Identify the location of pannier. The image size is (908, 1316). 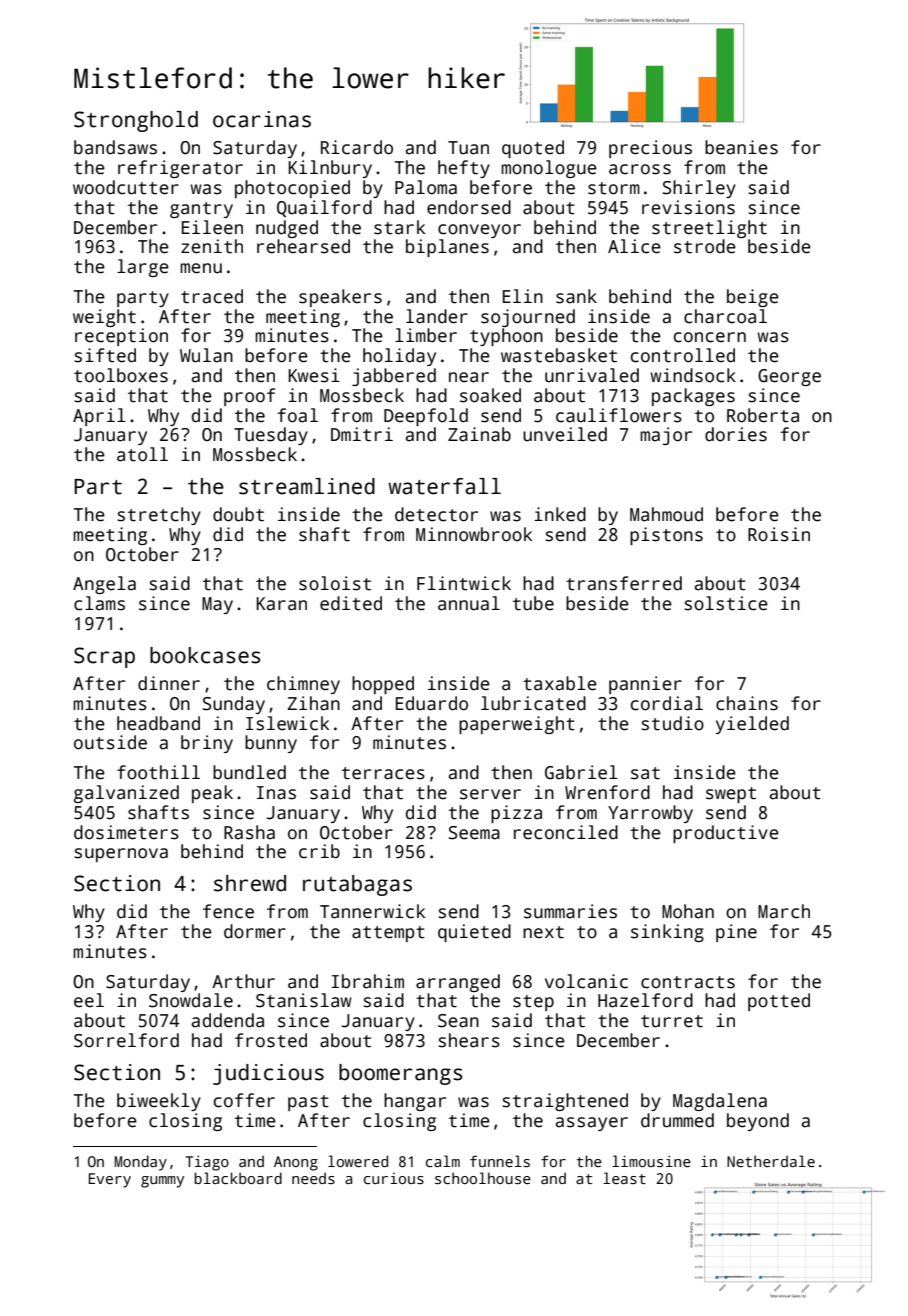
(645, 685).
